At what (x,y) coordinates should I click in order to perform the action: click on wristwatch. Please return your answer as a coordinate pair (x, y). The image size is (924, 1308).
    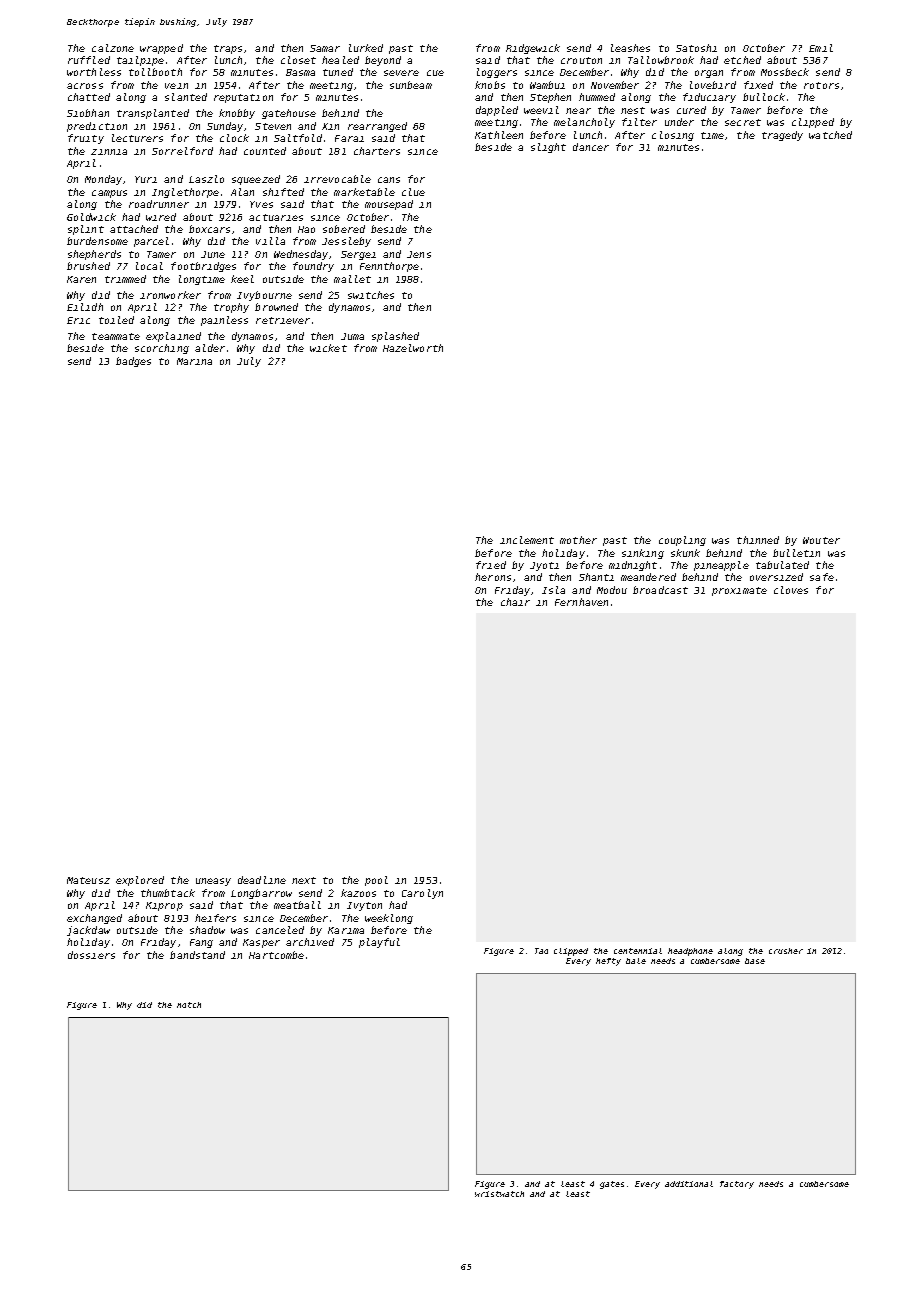
    Looking at the image, I should click on (499, 1194).
